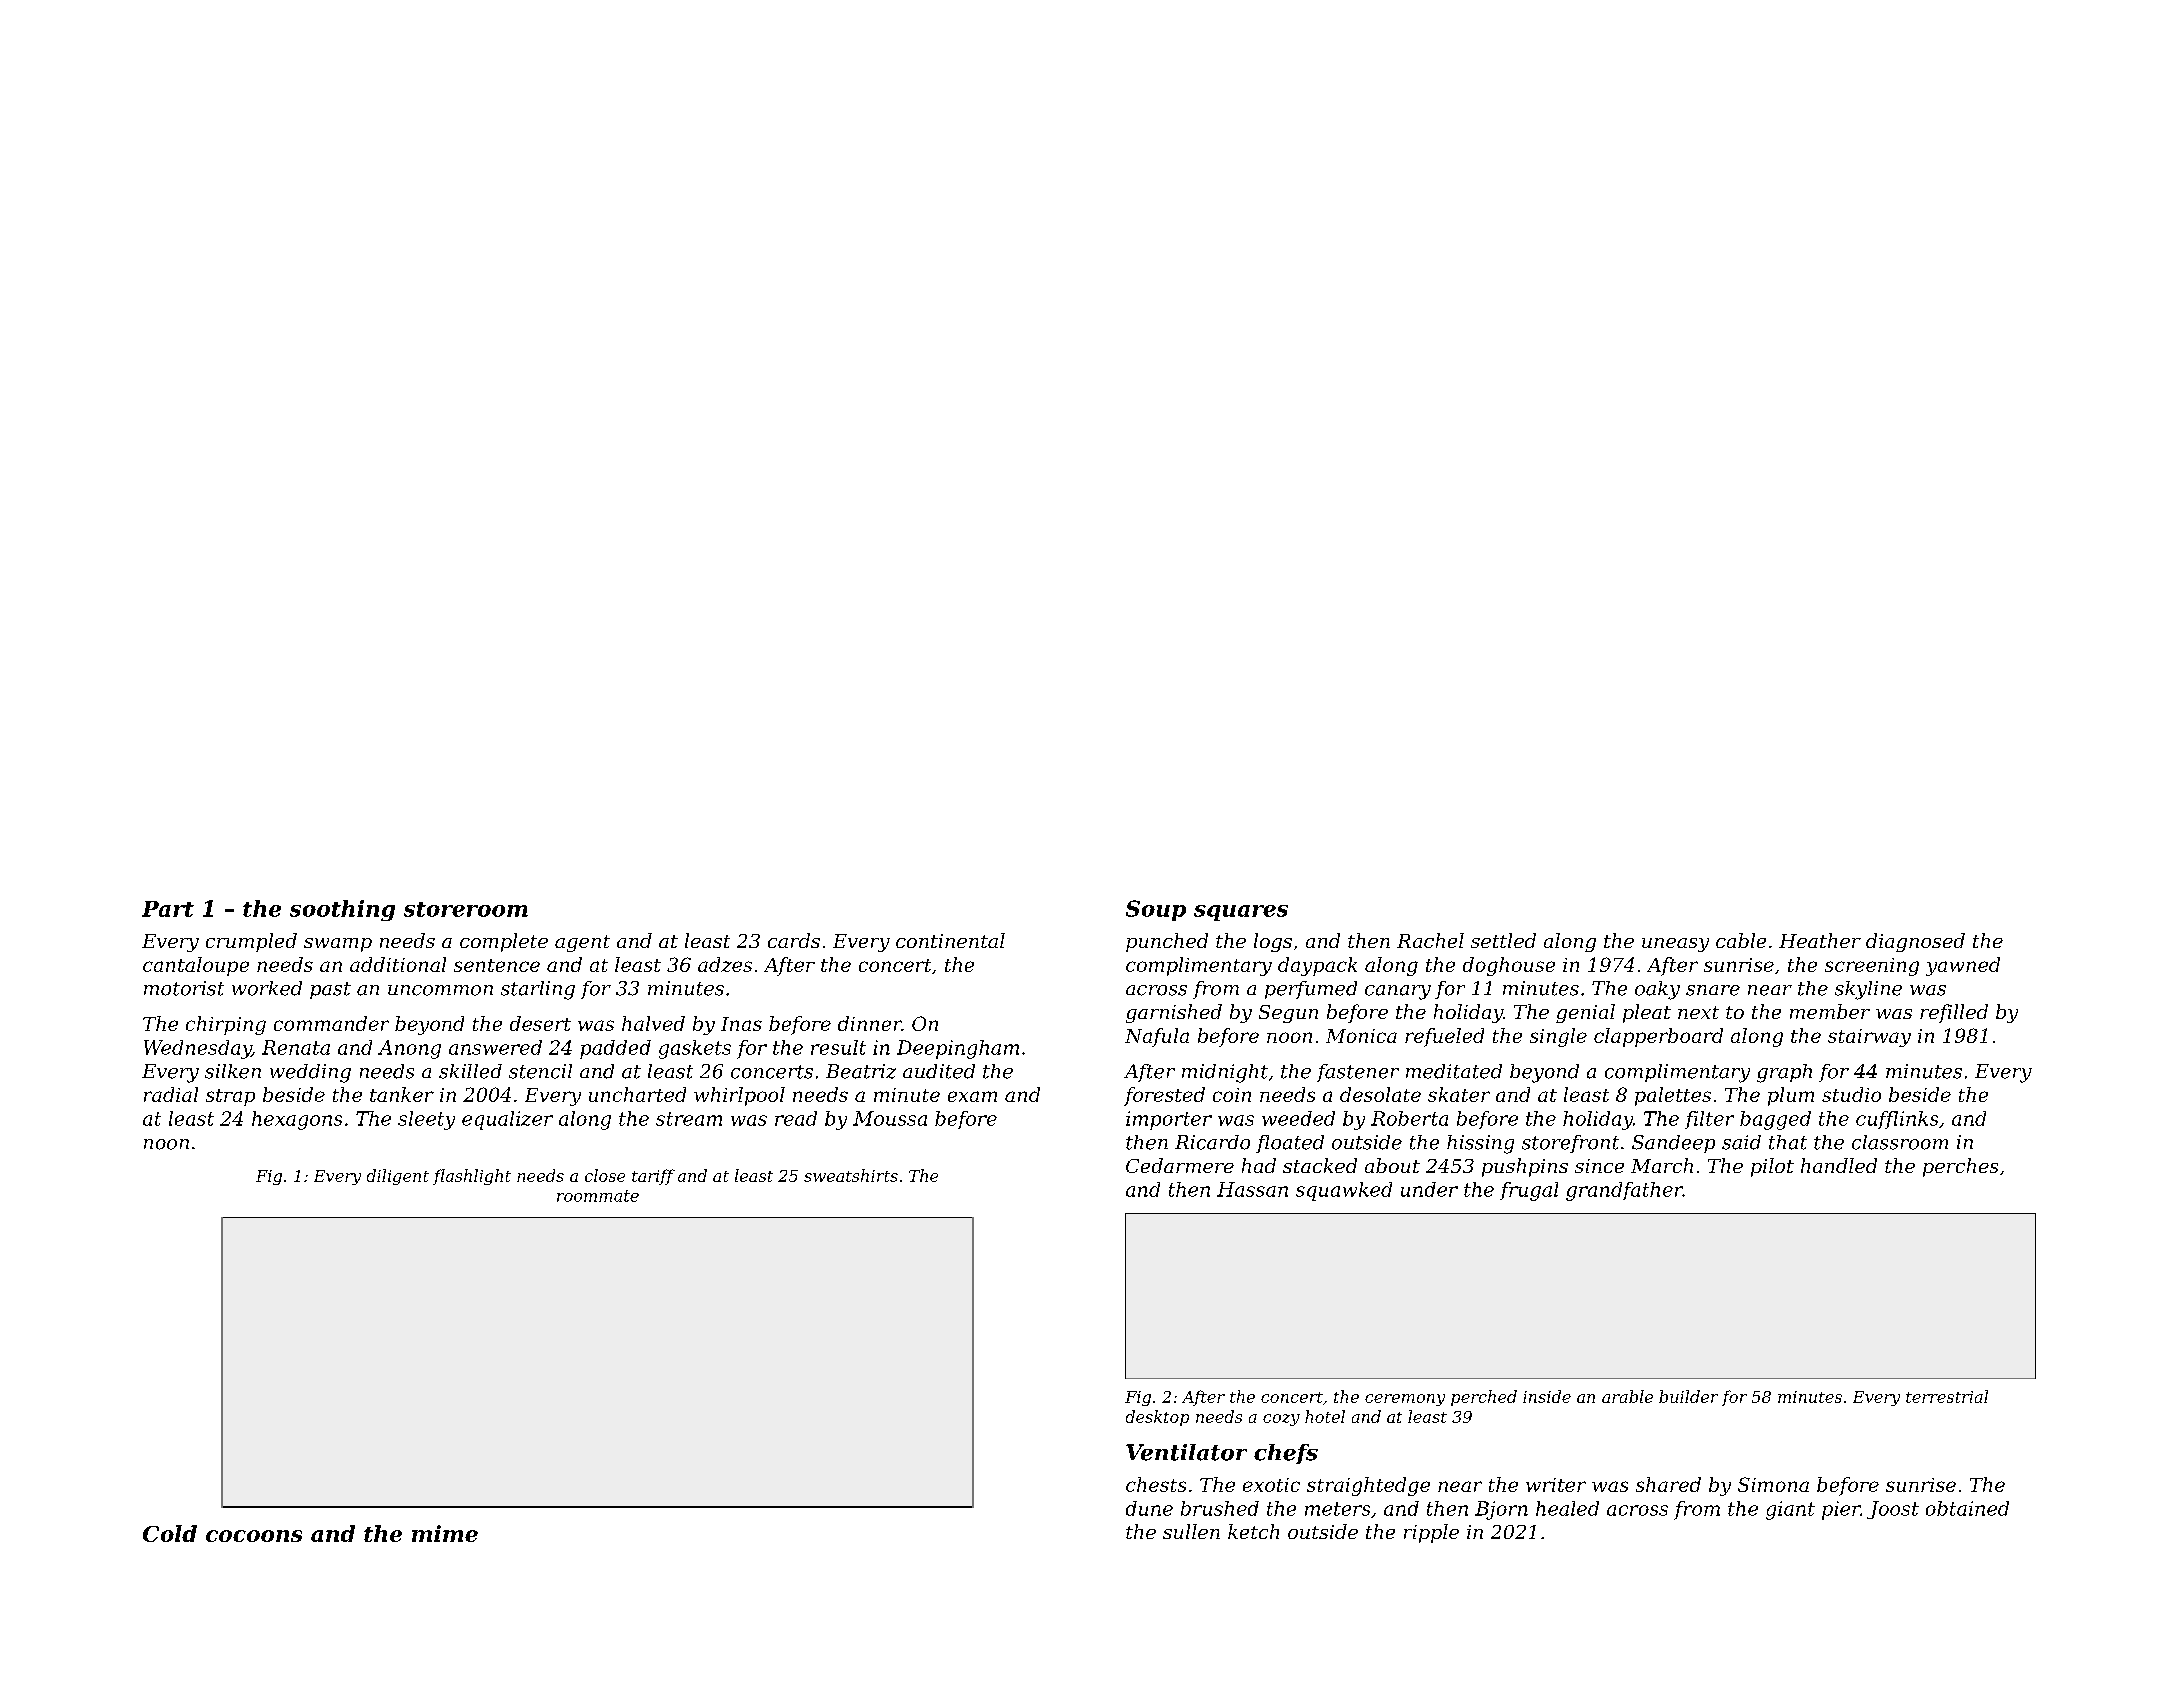 This screenshot has width=2178, height=1683. Describe the element at coordinates (1157, 1418) in the screenshot. I see `desktop` at that location.
